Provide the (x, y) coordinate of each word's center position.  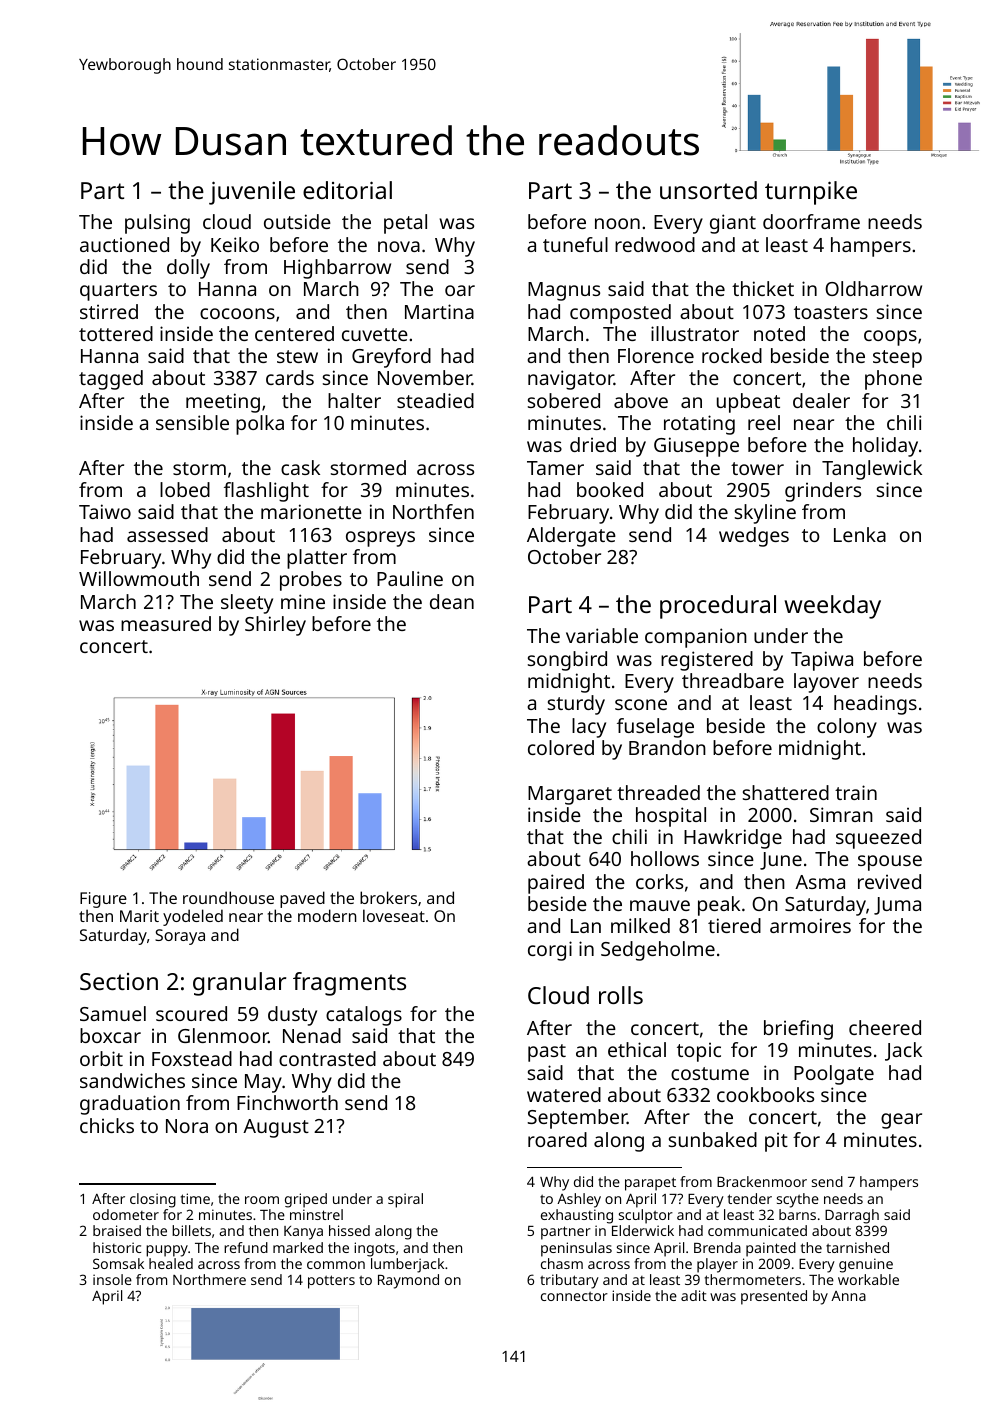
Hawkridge (733, 839)
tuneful (575, 244)
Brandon (667, 747)
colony (847, 728)
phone (893, 380)
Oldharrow (873, 288)
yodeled (193, 917)
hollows (665, 858)
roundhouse (228, 897)
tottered (116, 333)
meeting (223, 403)
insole (112, 1279)
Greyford (391, 358)
